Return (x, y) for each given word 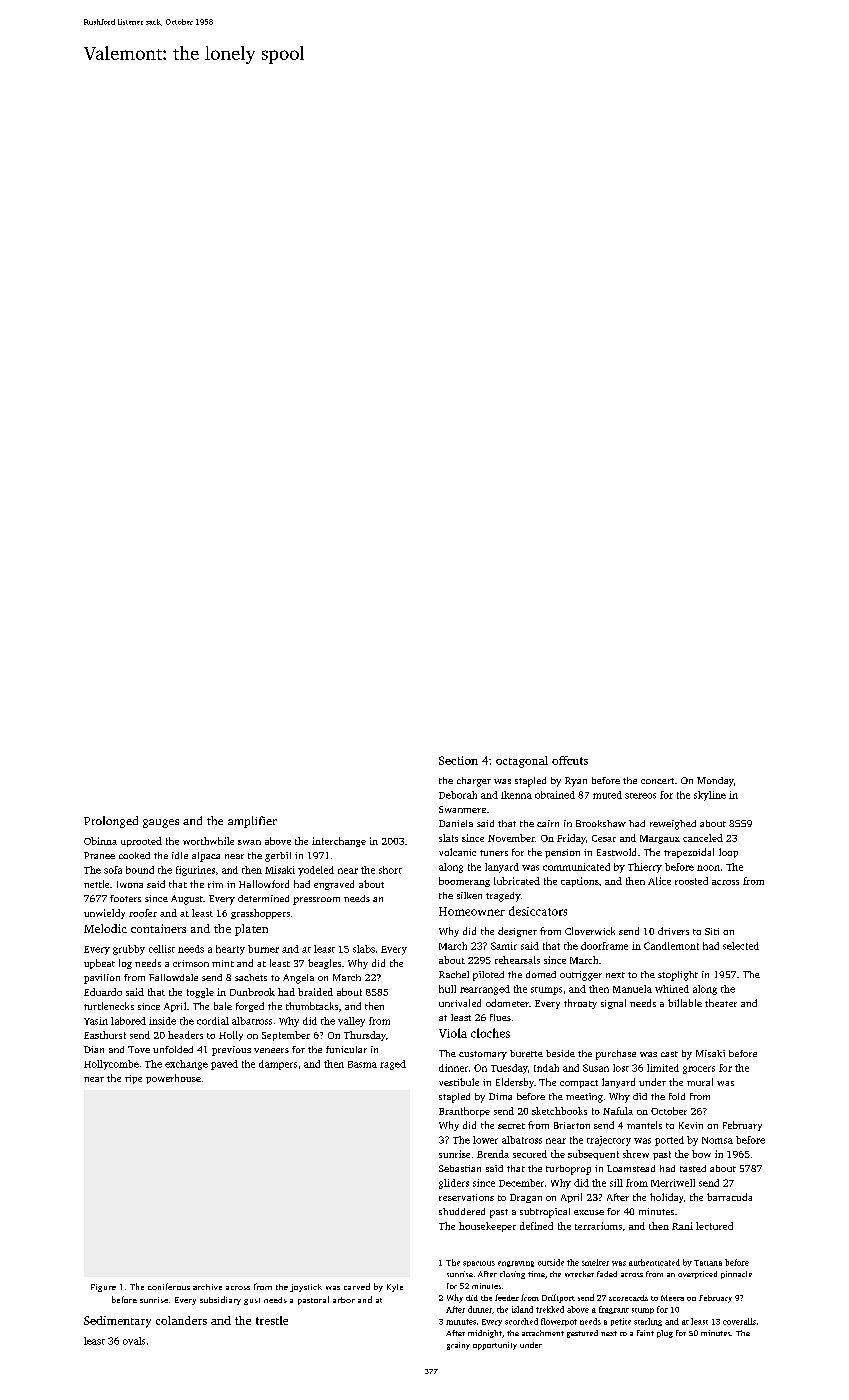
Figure (103, 1288)
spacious (479, 1264)
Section (458, 760)
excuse (589, 1212)
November (511, 838)
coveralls (739, 1321)
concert (657, 781)
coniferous (169, 1286)
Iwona (130, 884)
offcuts (570, 760)
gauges (161, 823)
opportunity (495, 1346)
